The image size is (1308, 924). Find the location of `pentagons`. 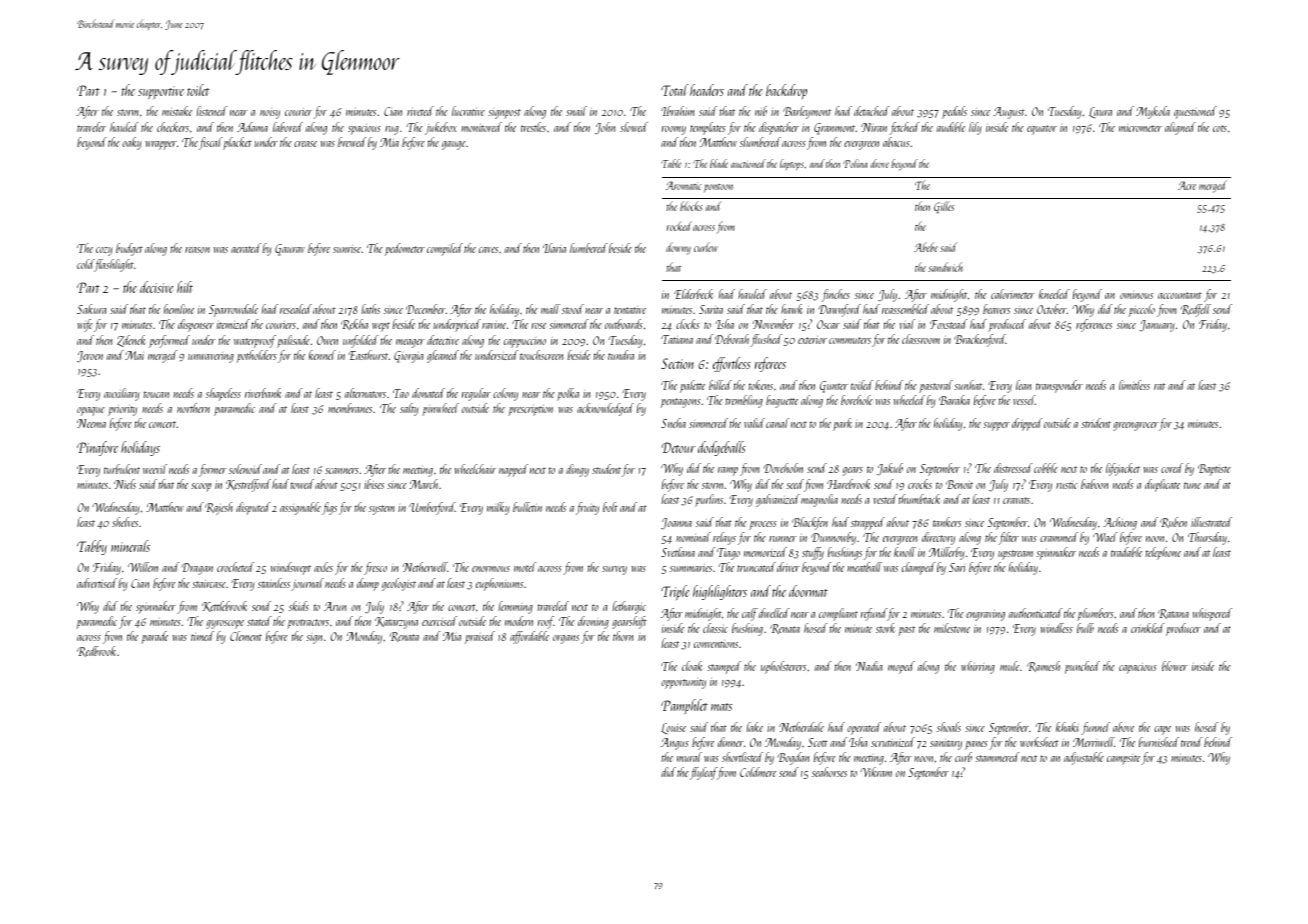

pentagons is located at coordinates (681, 403).
